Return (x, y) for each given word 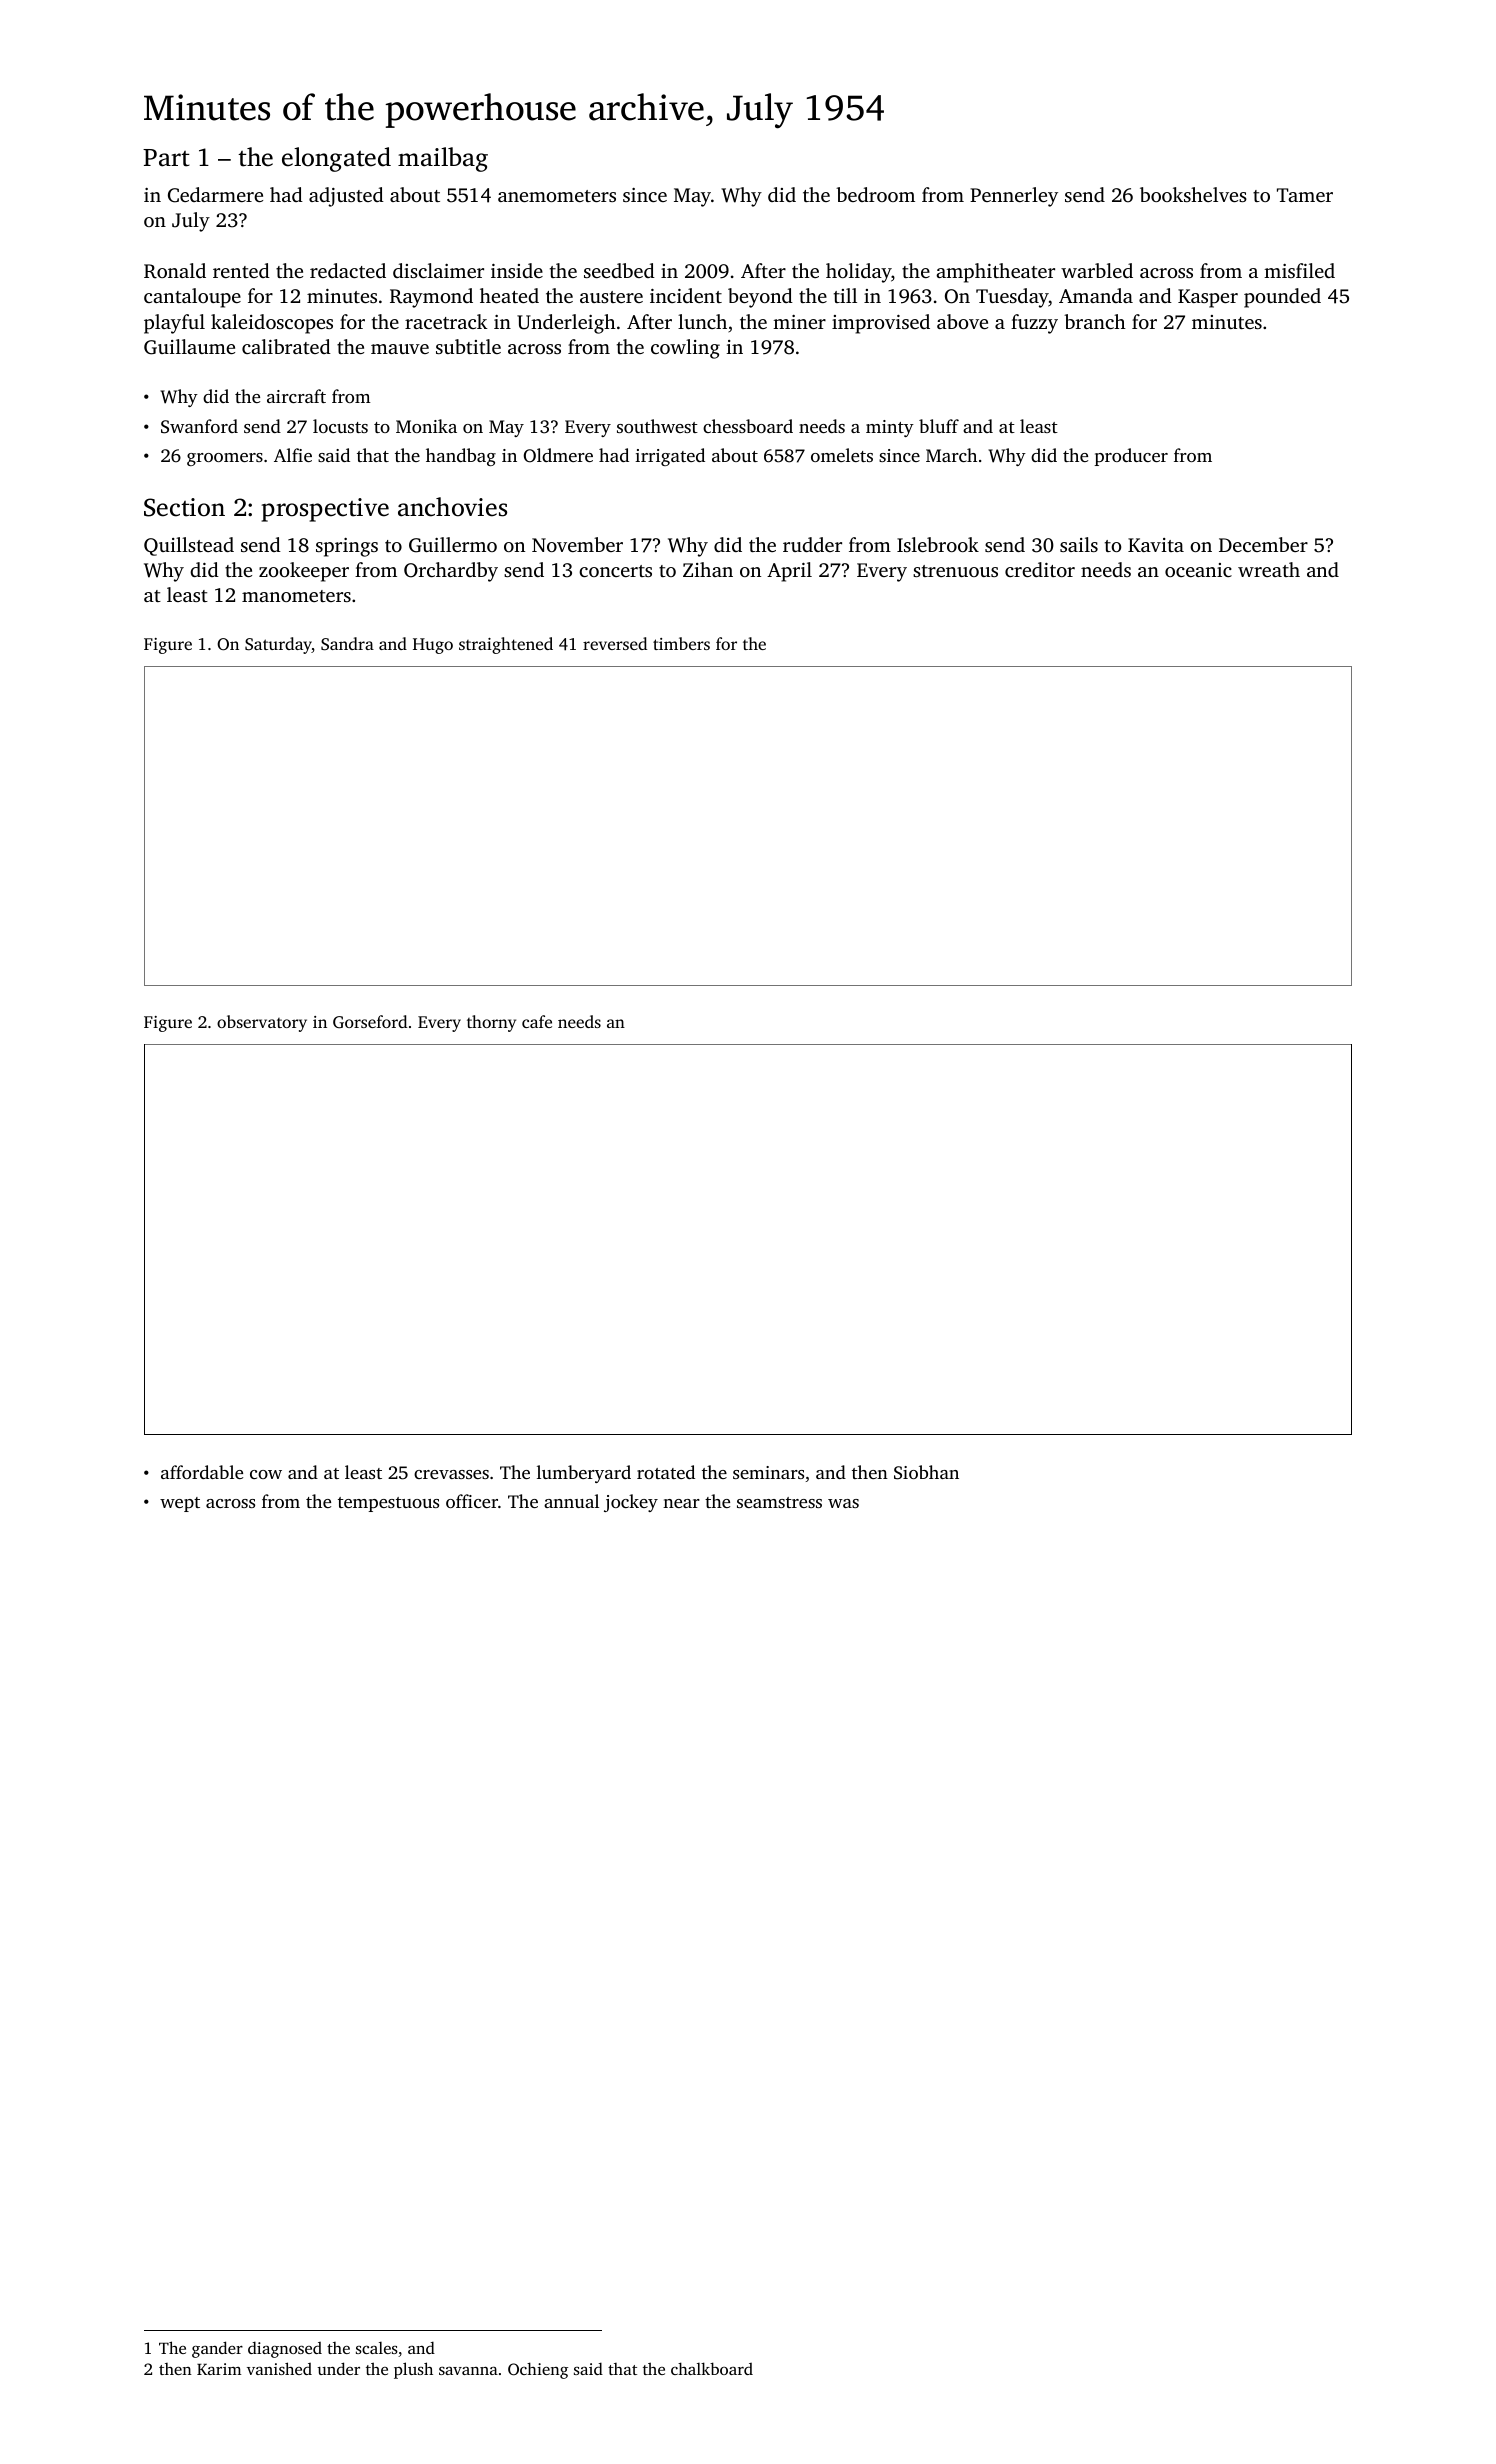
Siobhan (926, 1472)
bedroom (875, 194)
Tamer (1305, 195)
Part (166, 158)
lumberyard (584, 1474)
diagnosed (285, 2349)
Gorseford (370, 1022)
